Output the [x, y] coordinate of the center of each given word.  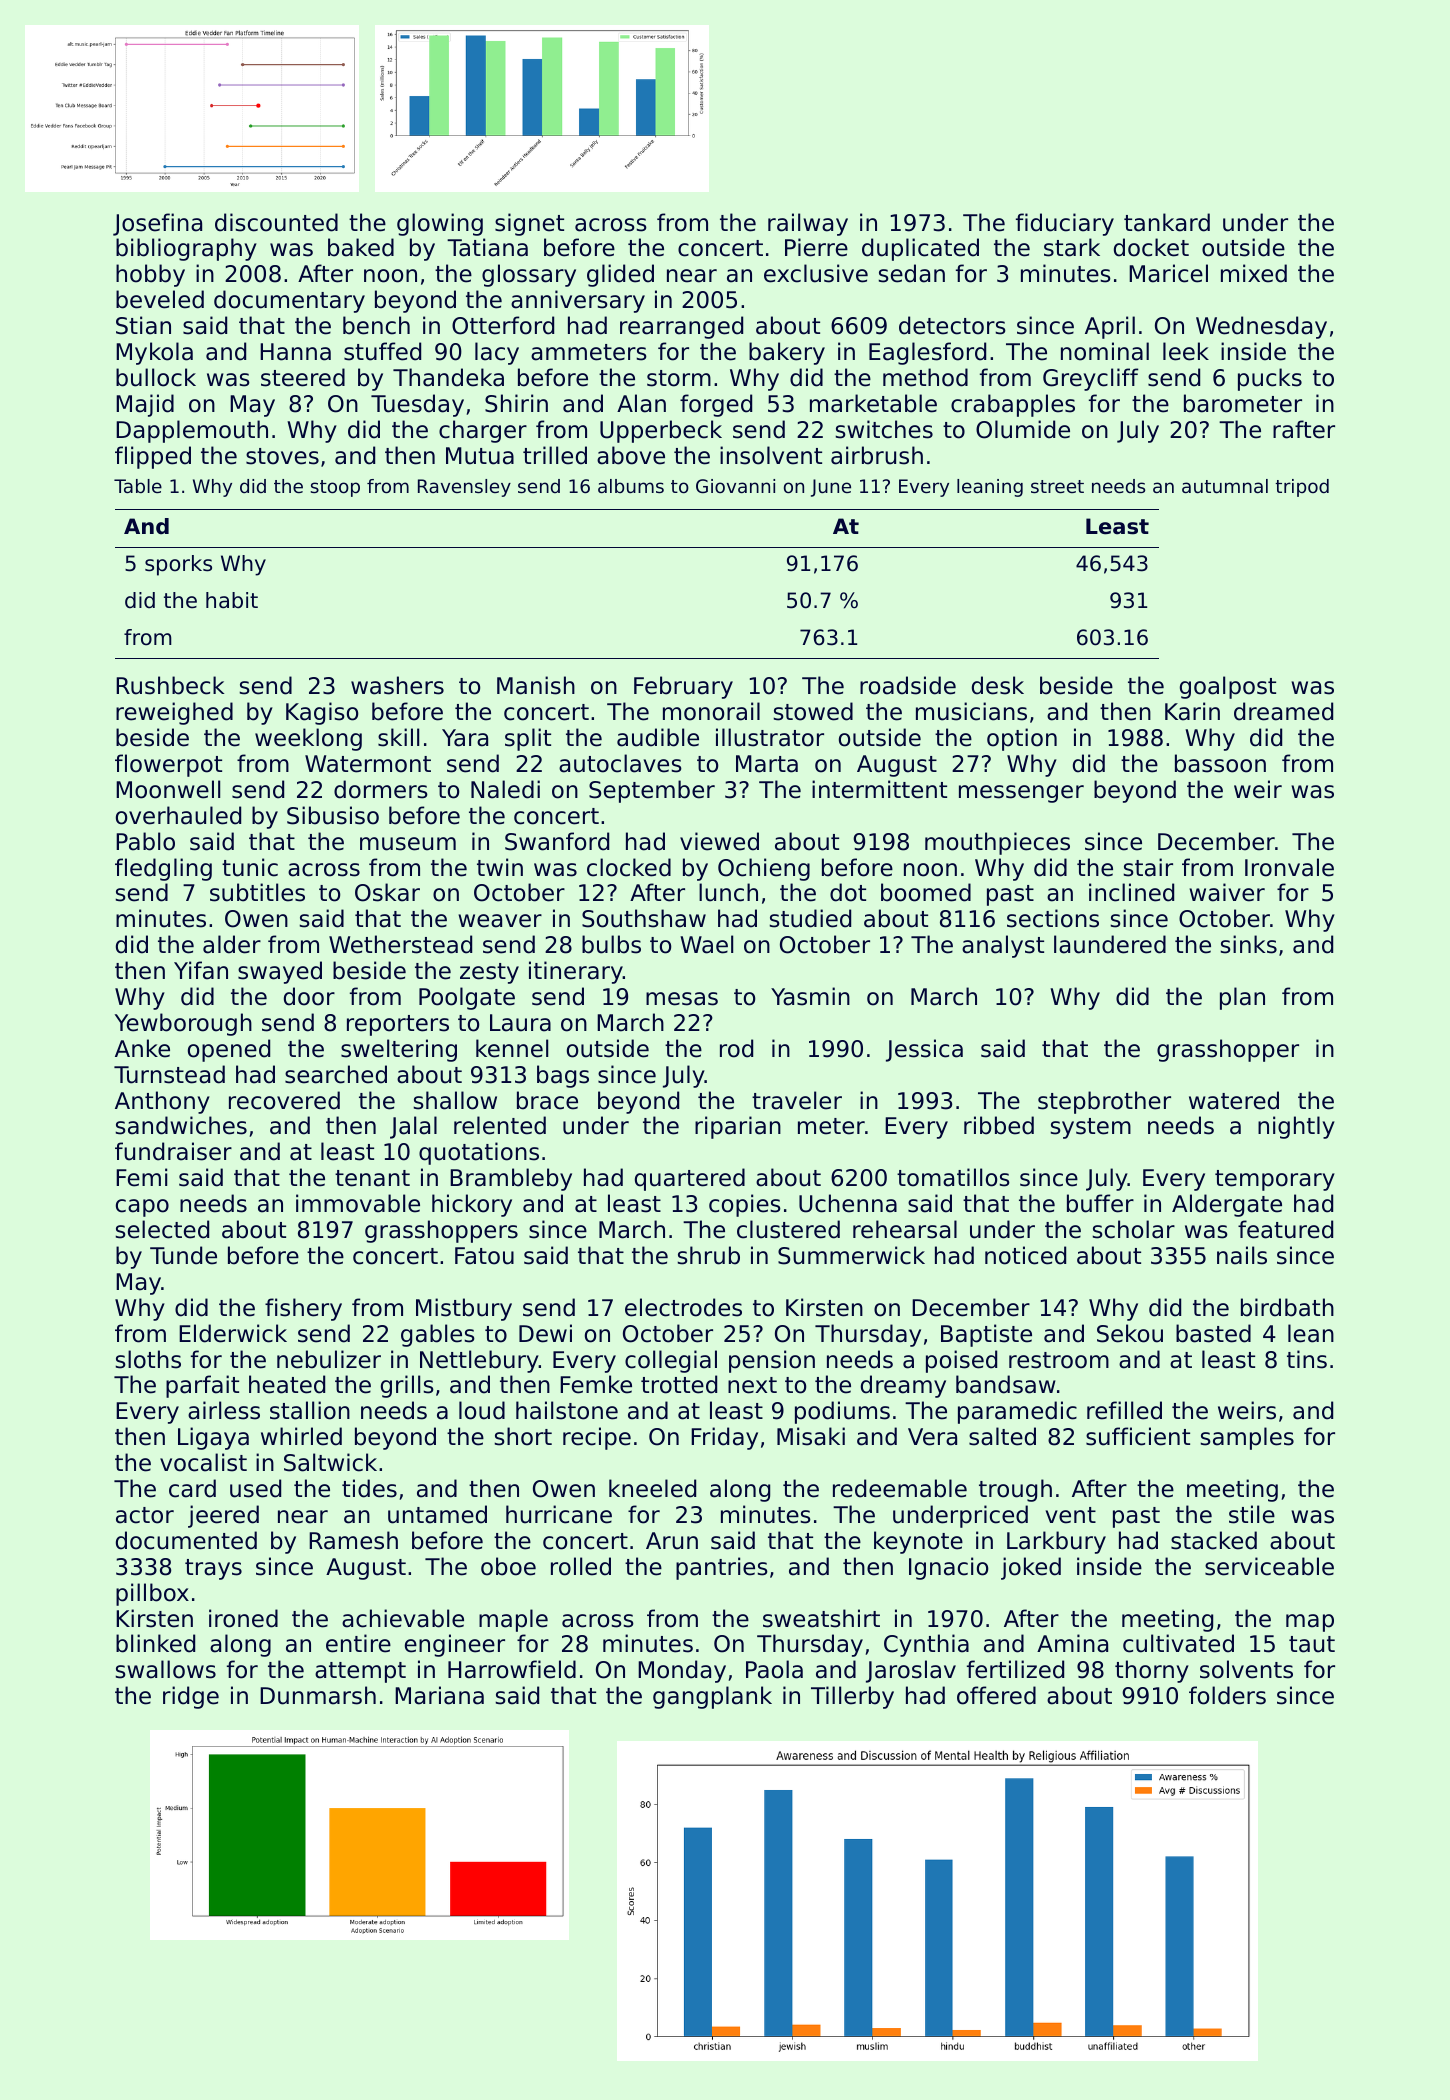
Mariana [439, 1695]
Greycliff [1091, 379]
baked [361, 247]
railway [808, 224]
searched [336, 1074]
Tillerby [852, 1697]
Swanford [557, 841]
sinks [1248, 944]
